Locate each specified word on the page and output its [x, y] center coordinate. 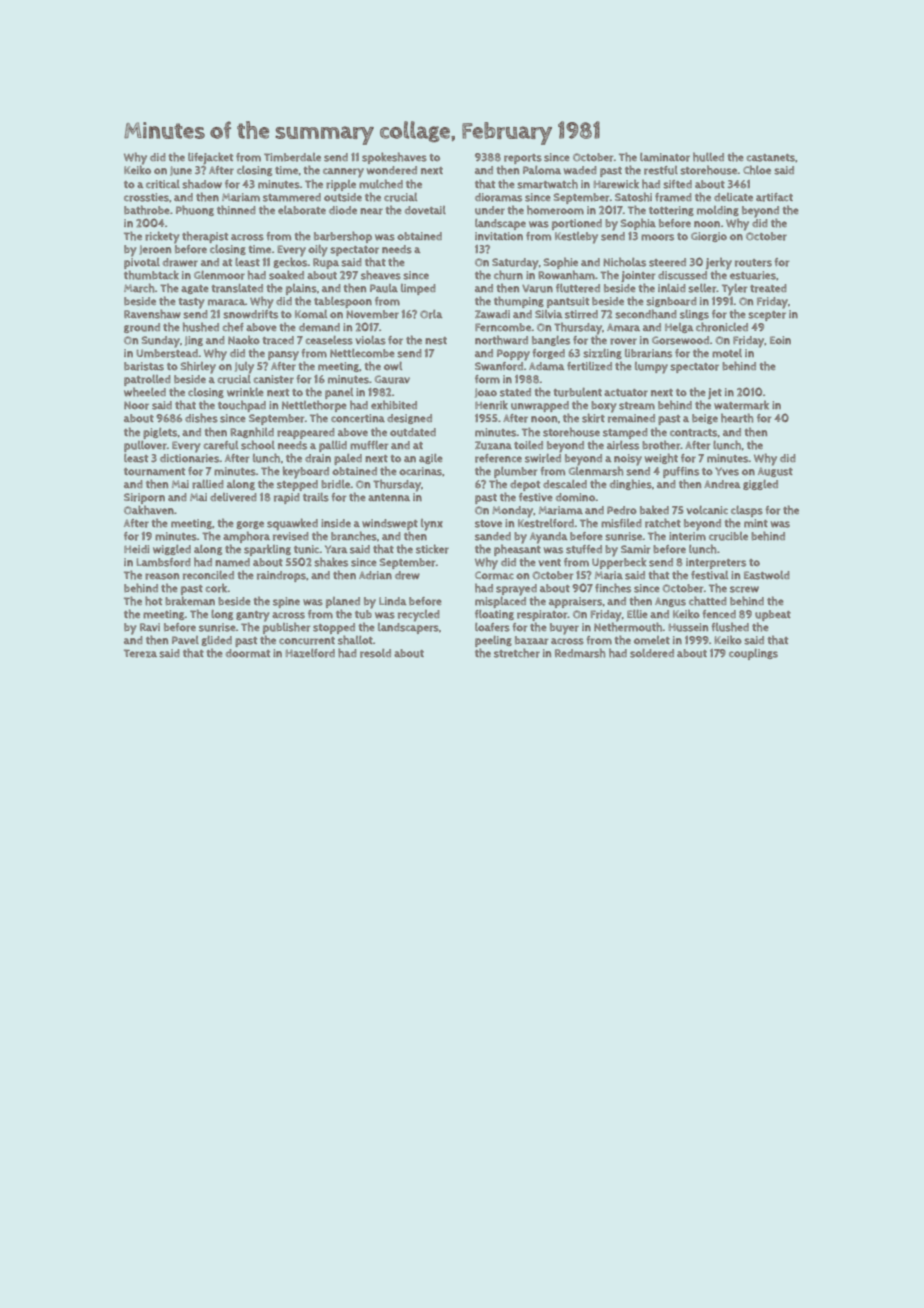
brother [661, 445]
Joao [486, 393]
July [244, 368]
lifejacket [210, 158]
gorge [250, 525]
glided [216, 640]
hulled [708, 157]
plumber [516, 472]
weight [661, 458]
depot [525, 485]
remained [631, 418]
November [372, 314]
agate [195, 289]
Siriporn [144, 498]
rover [623, 341]
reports [523, 159]
